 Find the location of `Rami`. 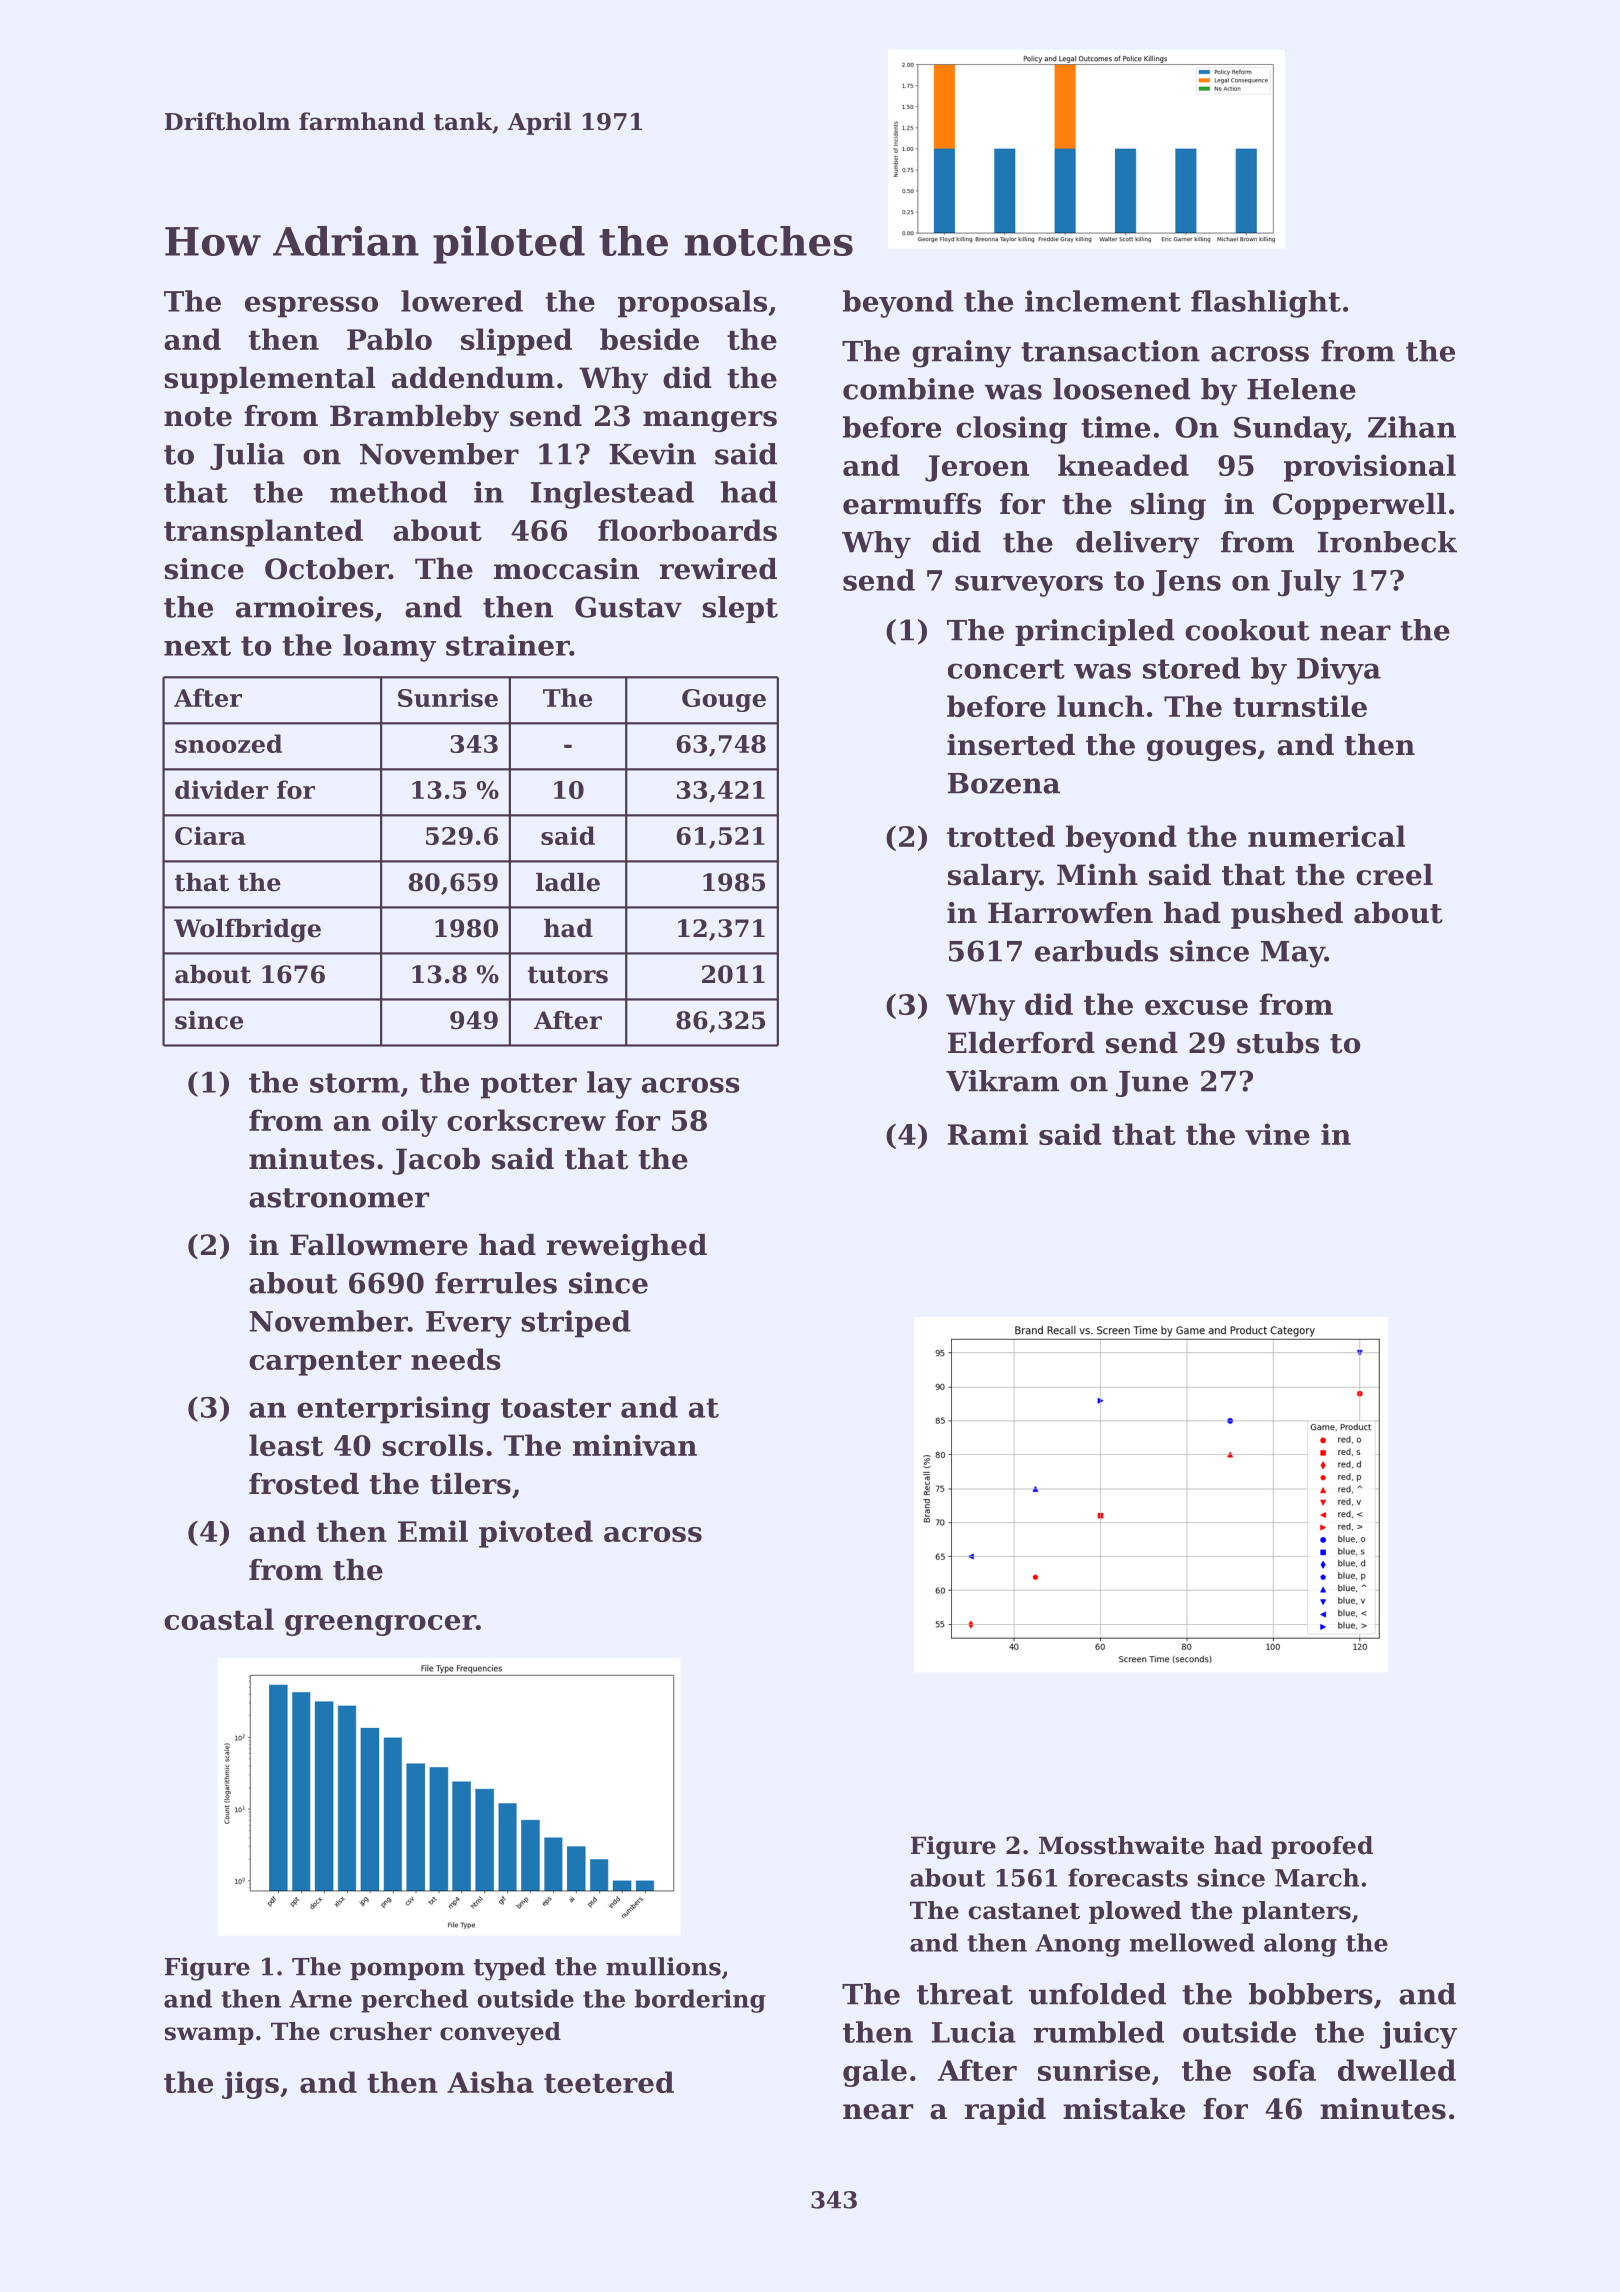

Rami is located at coordinates (988, 1134).
